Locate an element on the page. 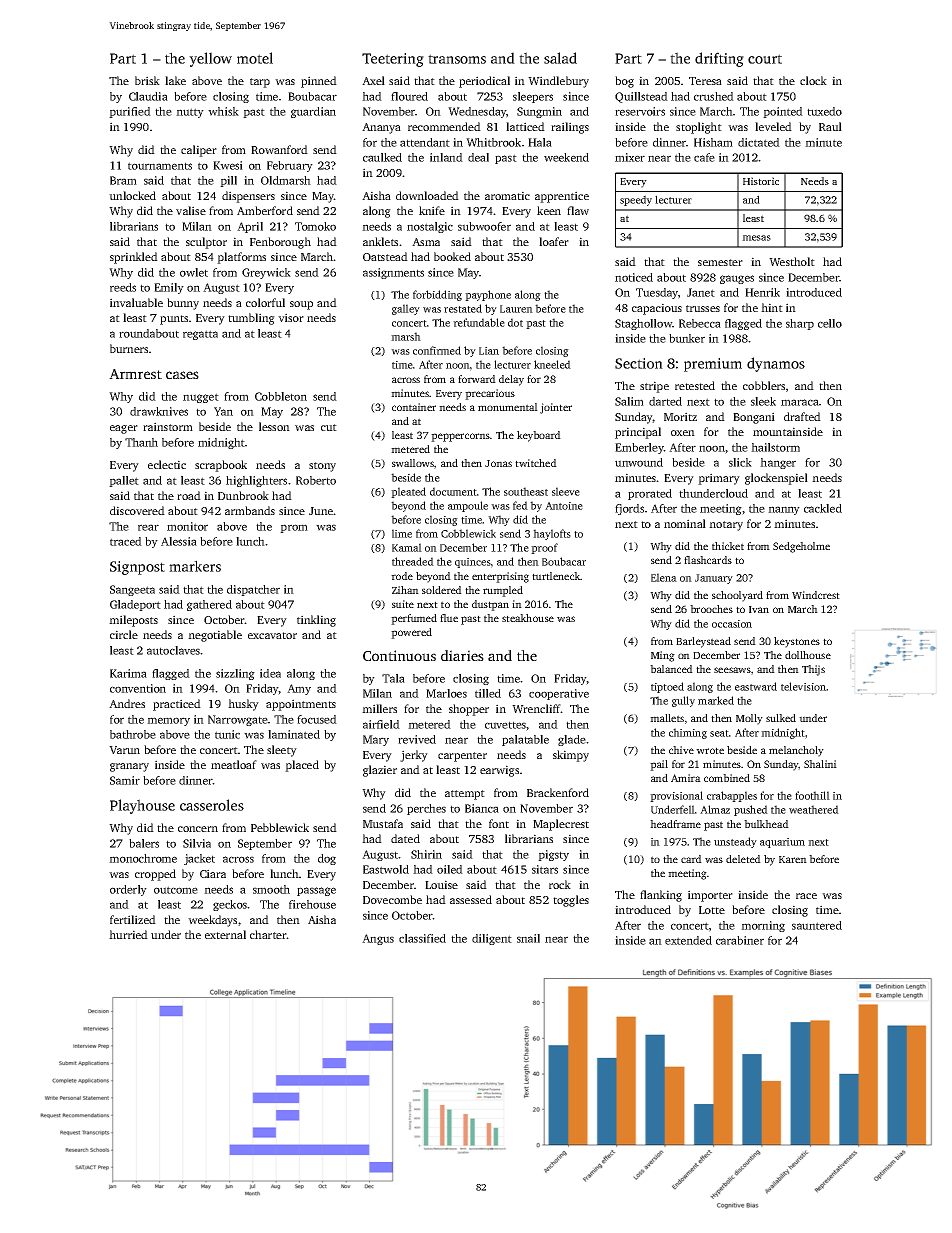  regatta is located at coordinates (200, 335).
